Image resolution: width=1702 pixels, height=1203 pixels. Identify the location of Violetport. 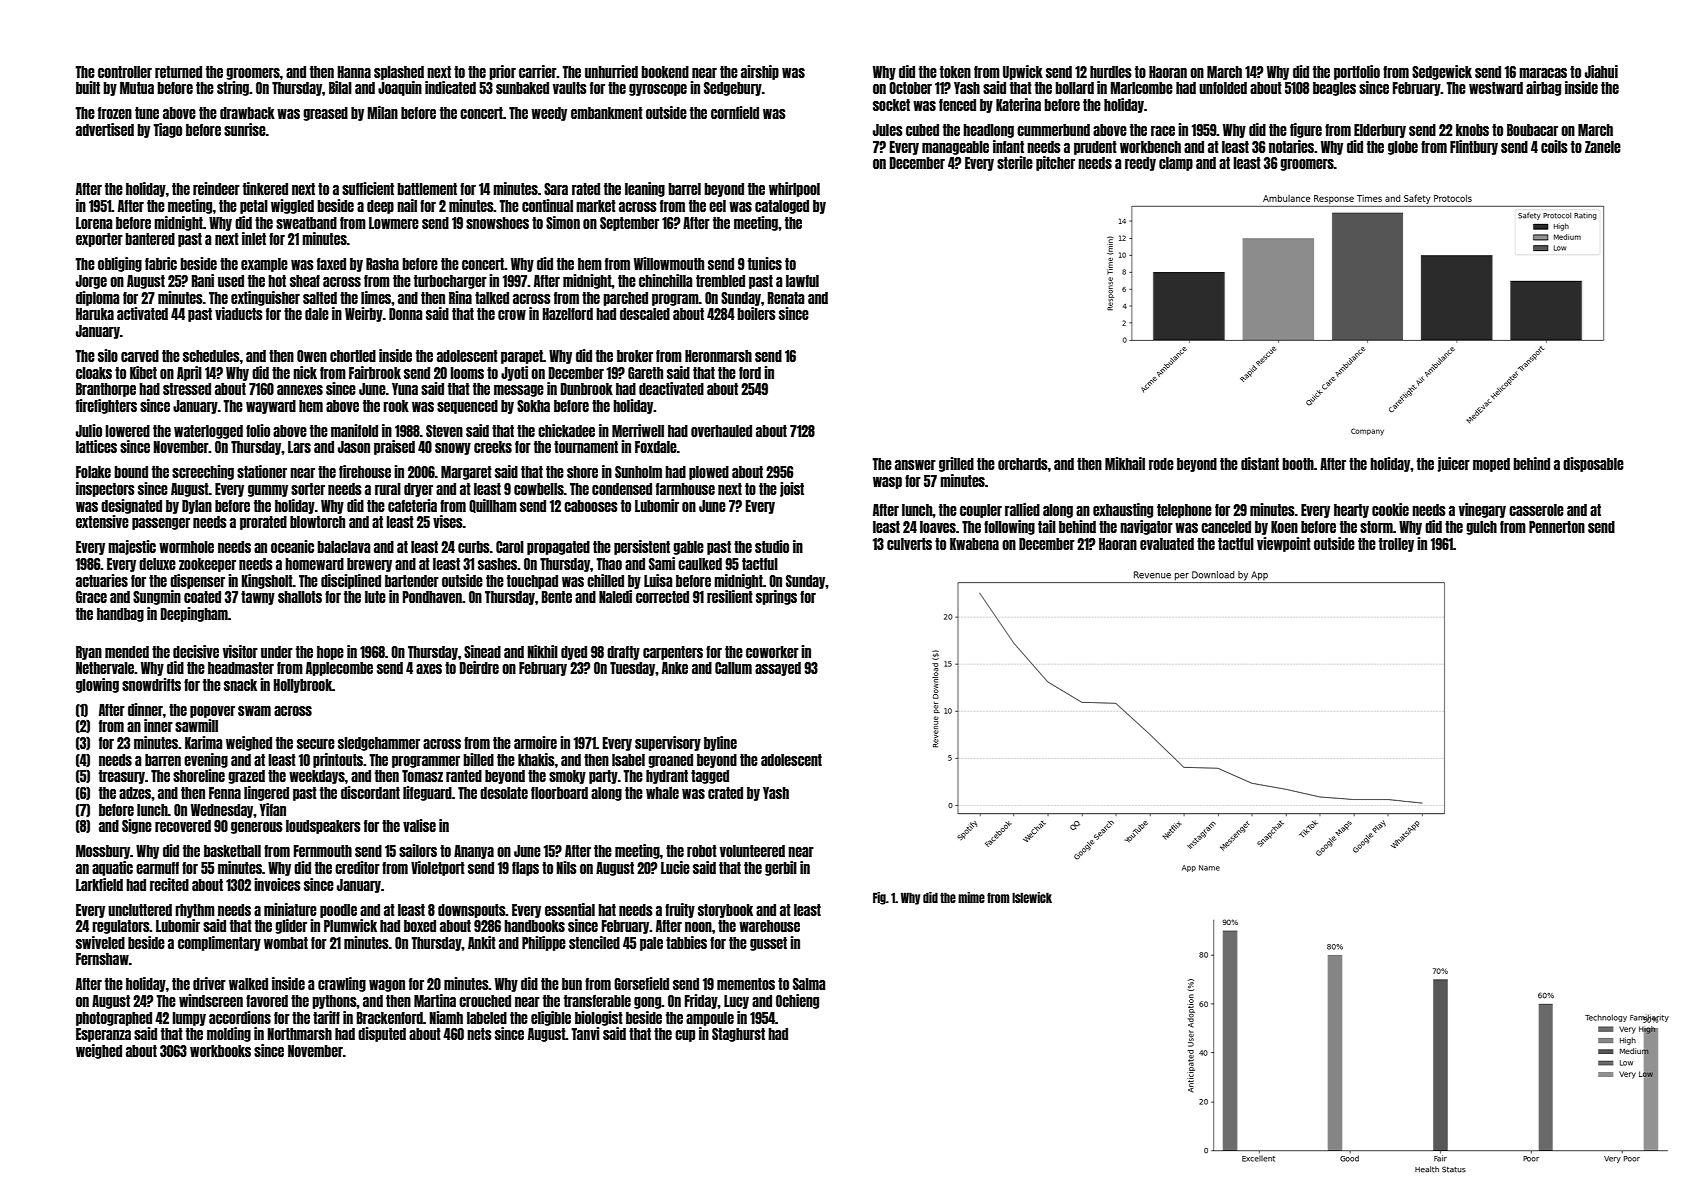
(438, 868).
